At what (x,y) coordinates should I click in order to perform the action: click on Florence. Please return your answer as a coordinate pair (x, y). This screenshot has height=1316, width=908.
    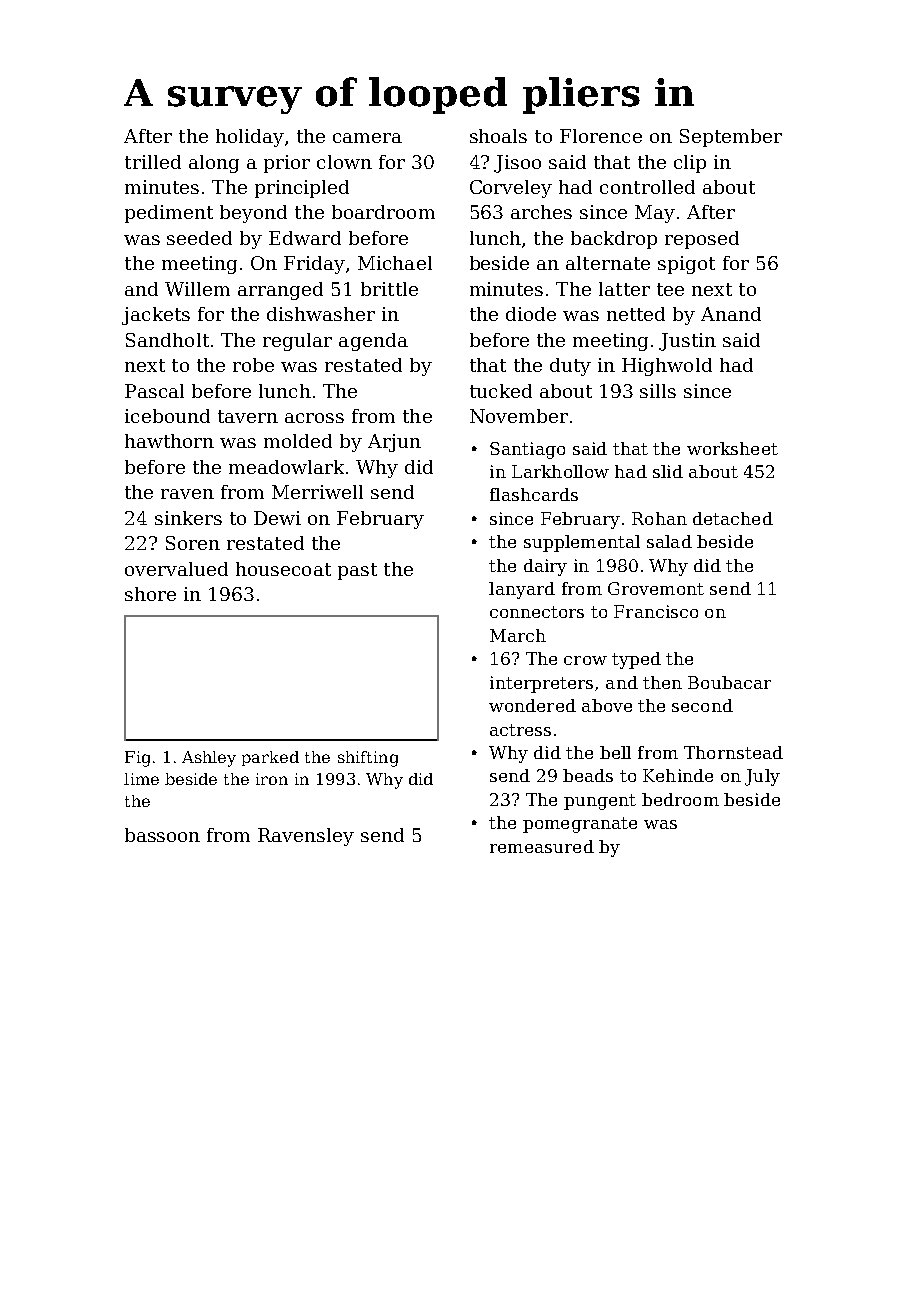
    Looking at the image, I should click on (601, 136).
